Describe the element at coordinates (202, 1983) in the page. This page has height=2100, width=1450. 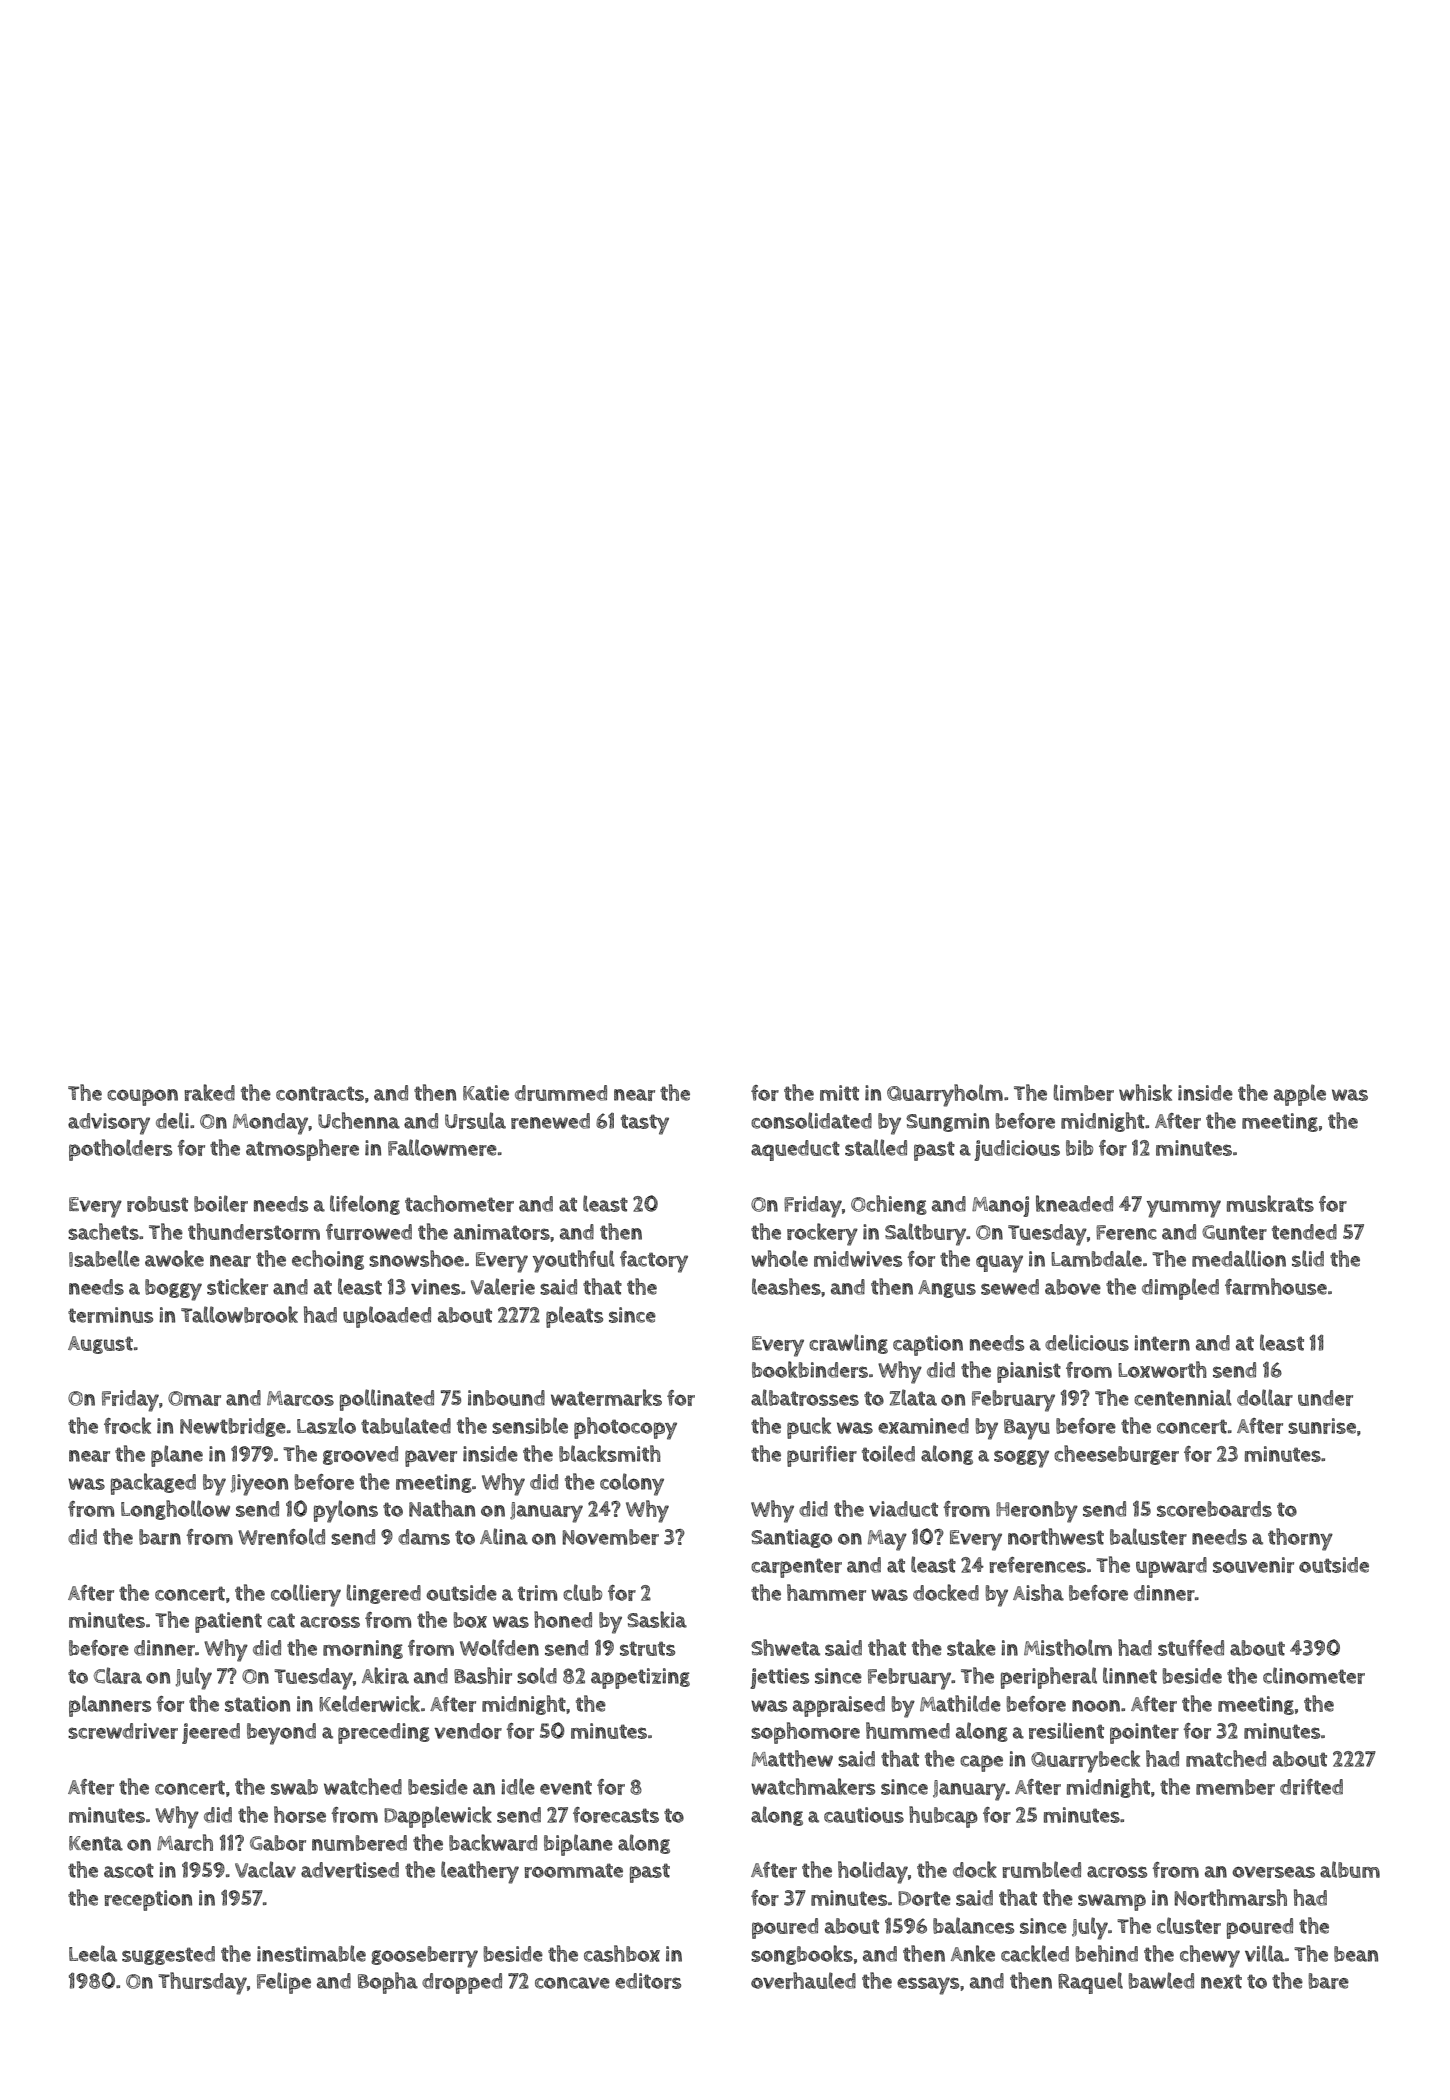
I see `Thursday` at that location.
